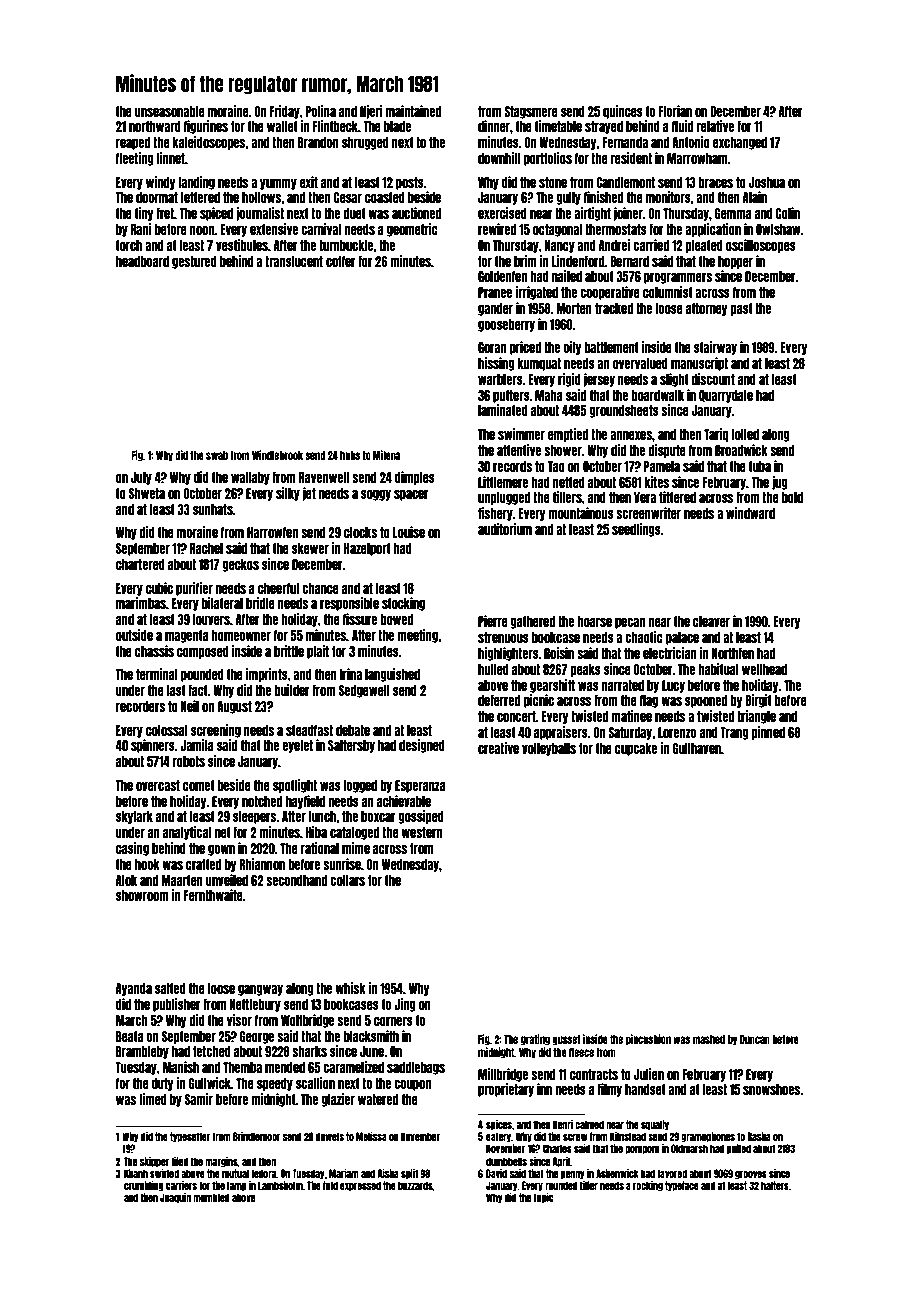 Image resolution: width=924 pixels, height=1308 pixels. I want to click on soggy, so click(376, 495).
